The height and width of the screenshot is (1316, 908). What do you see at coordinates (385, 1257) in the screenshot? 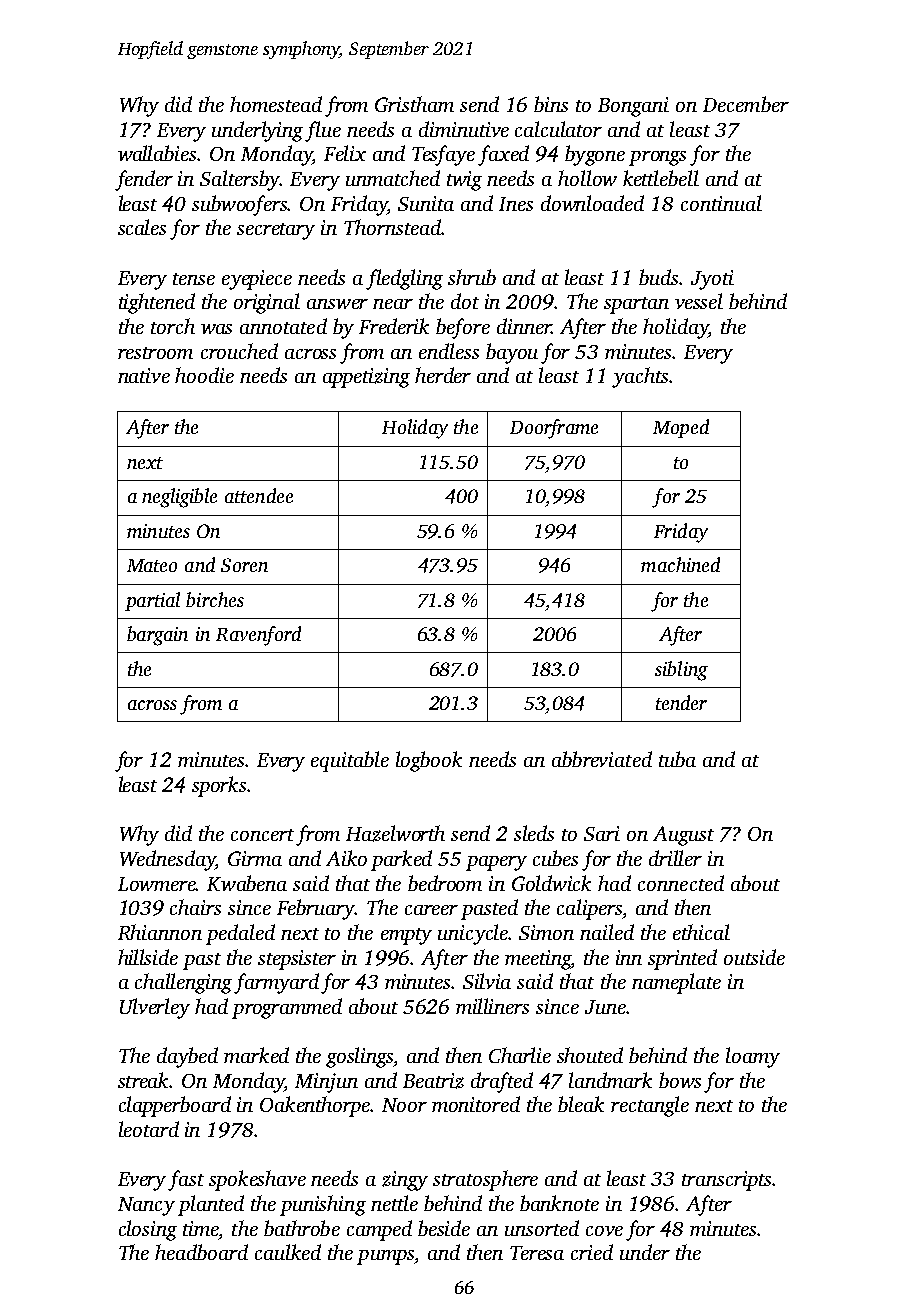
I see `pumps` at bounding box center [385, 1257].
